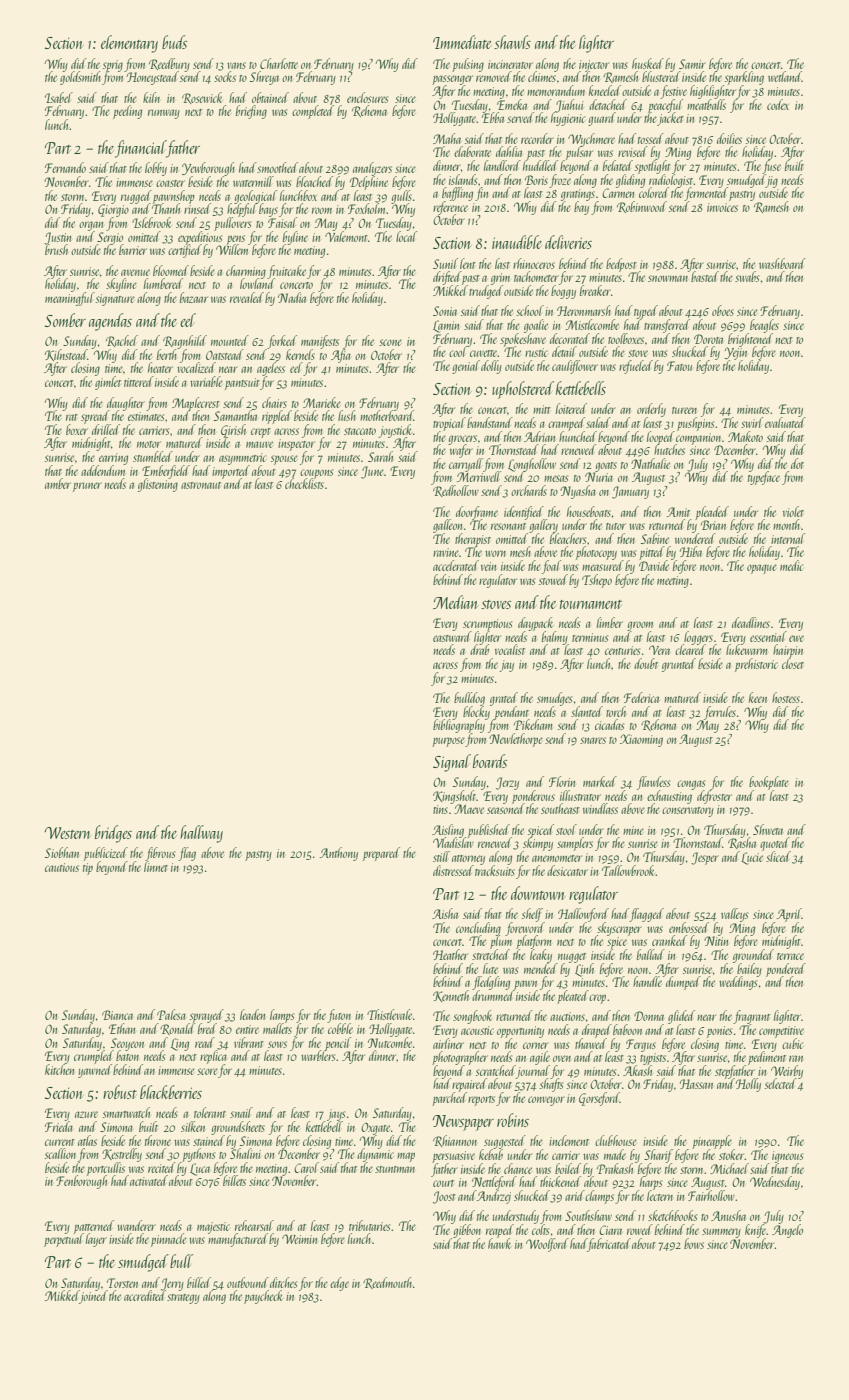  I want to click on ravine, so click(446, 552).
